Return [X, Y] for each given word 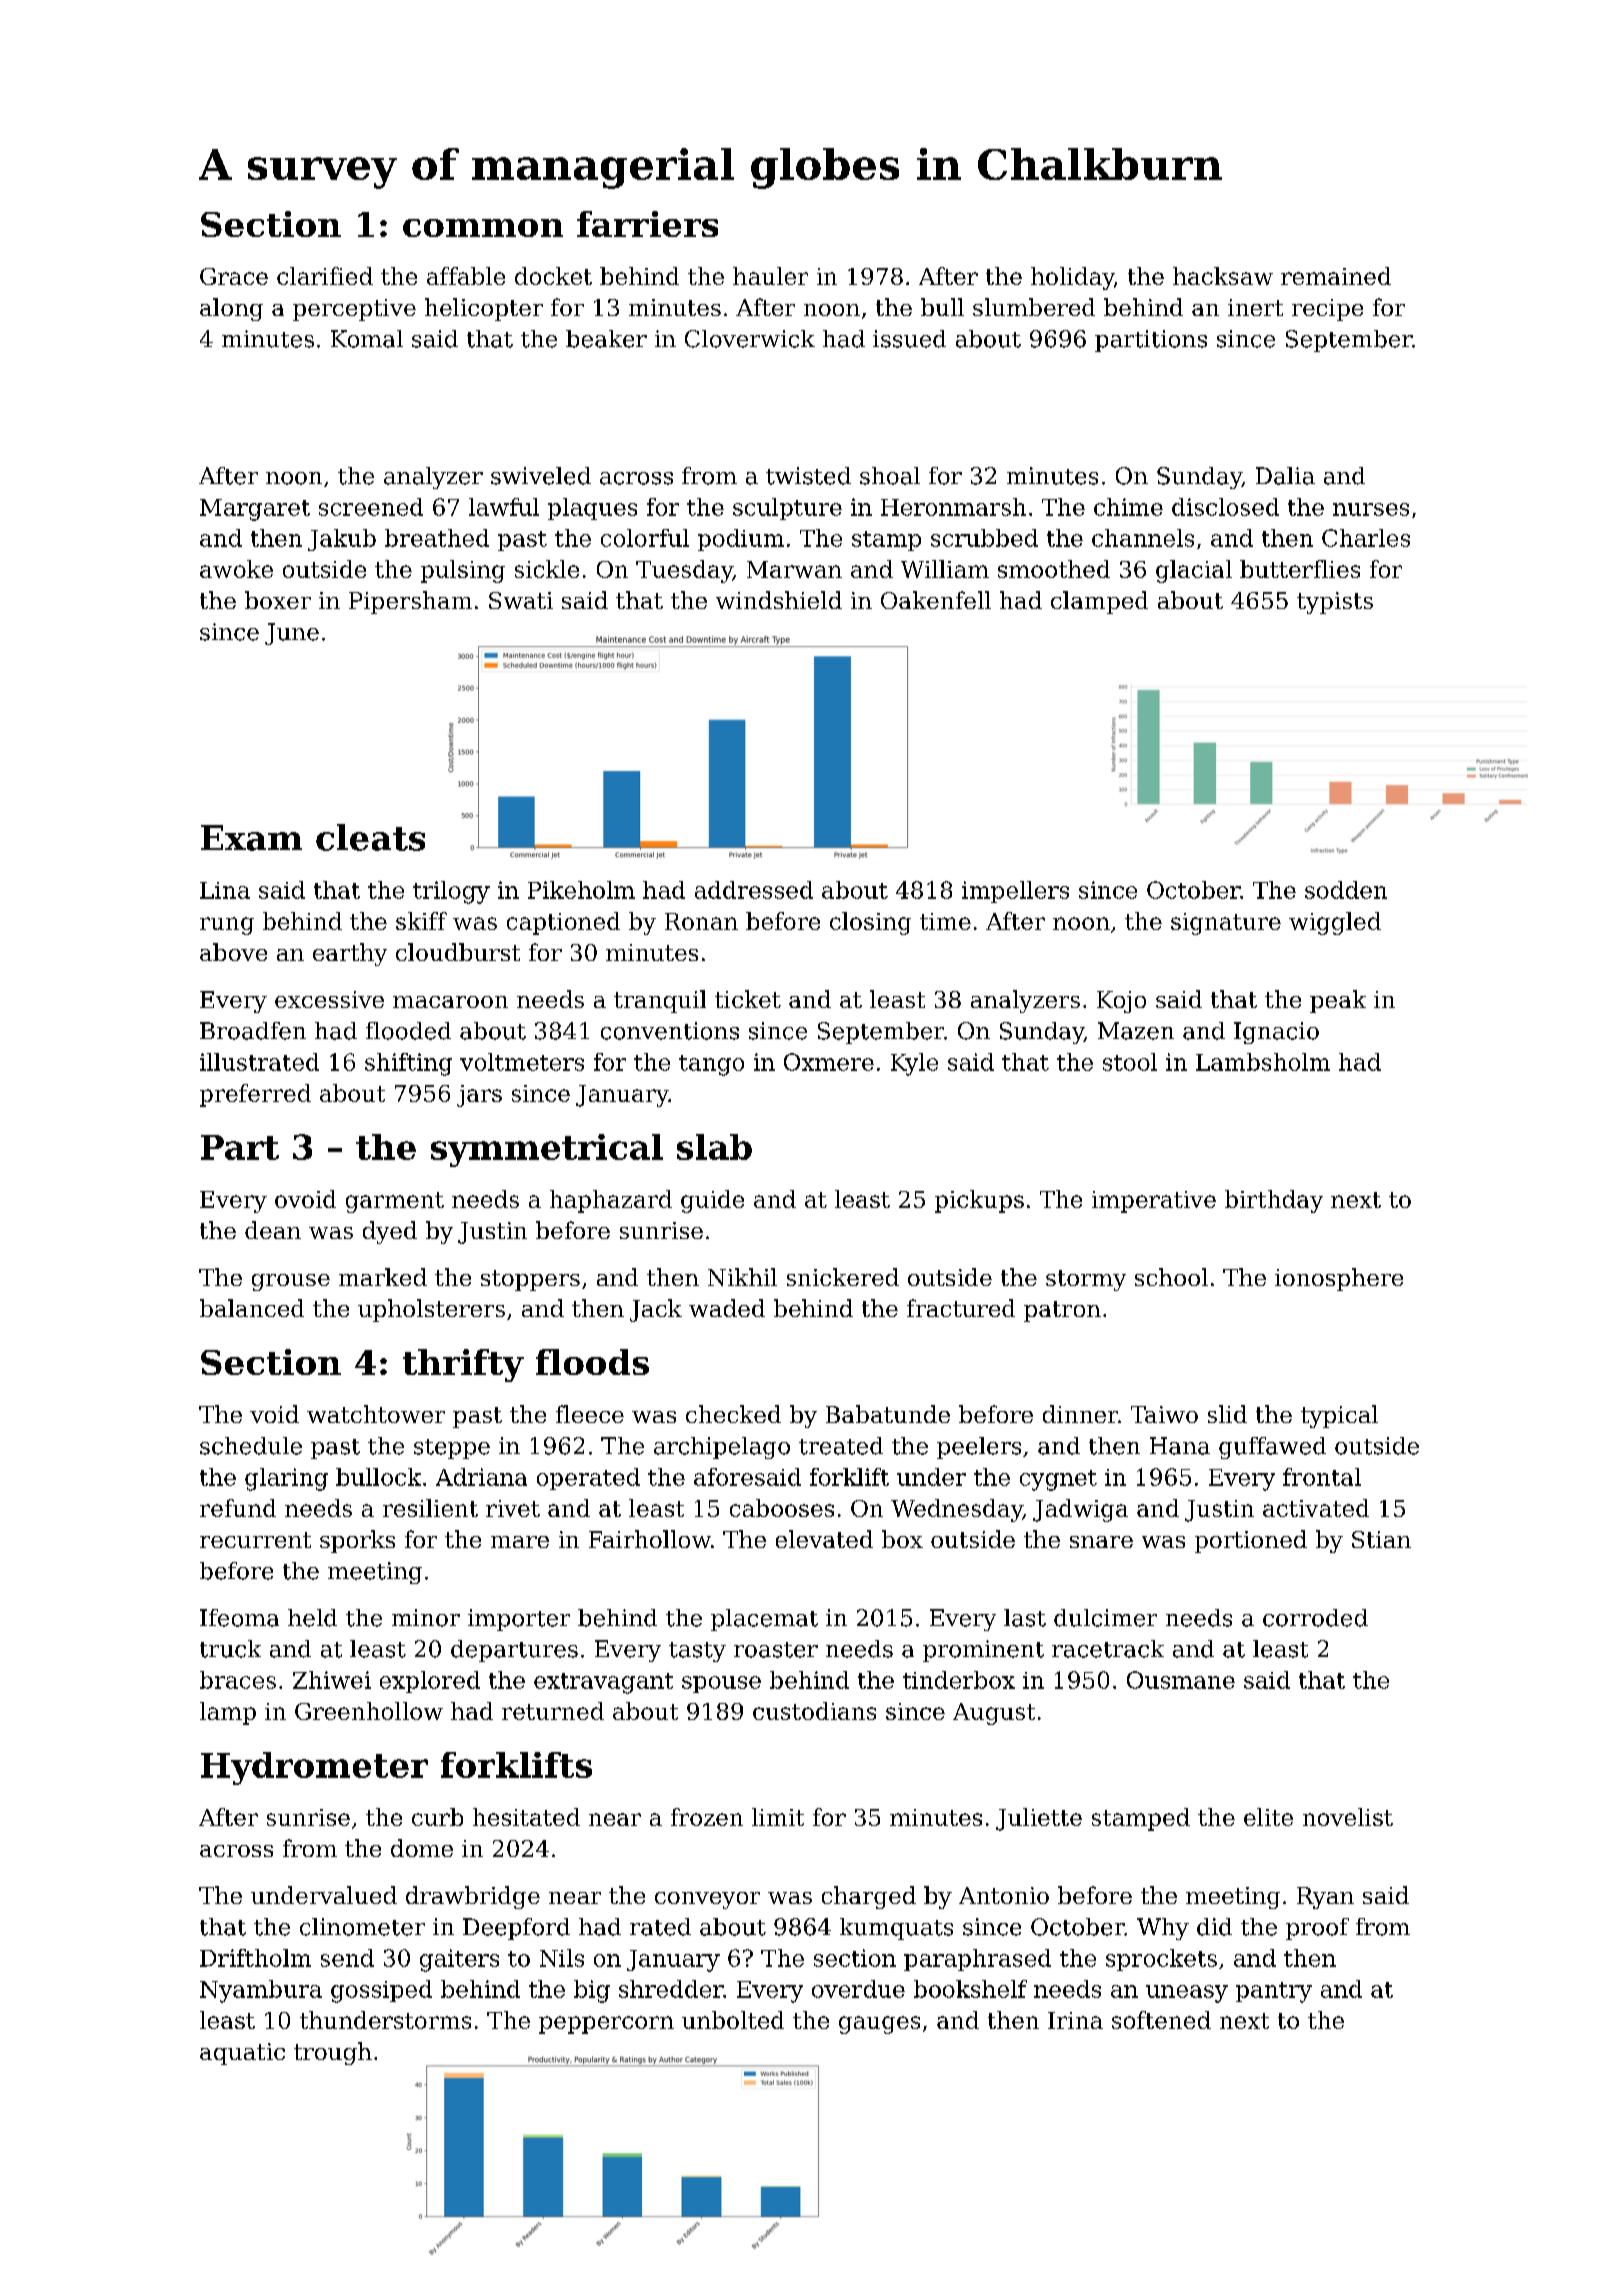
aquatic [242, 2054]
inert [1255, 307]
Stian [1381, 1539]
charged [869, 1897]
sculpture [787, 509]
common [483, 228]
